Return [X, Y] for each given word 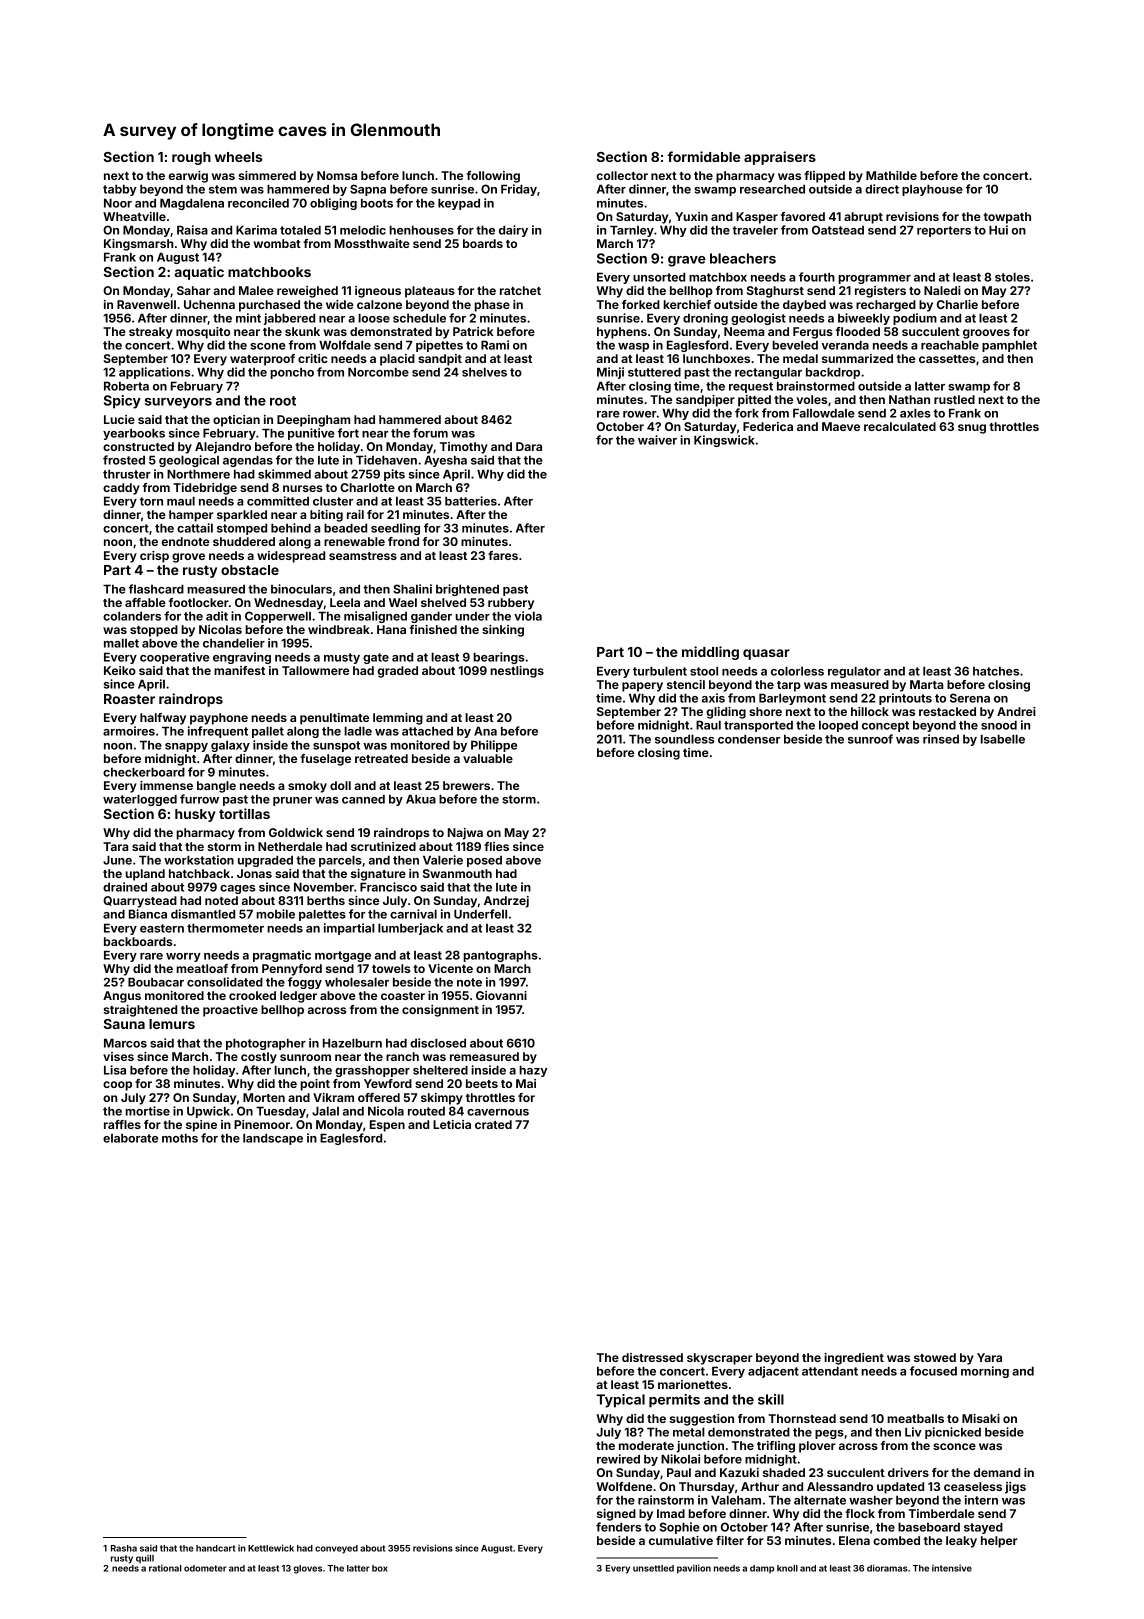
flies [496, 846]
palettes [322, 915]
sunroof [870, 739]
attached [427, 731]
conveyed [336, 1549]
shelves [484, 372]
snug [972, 429]
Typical [621, 1401]
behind [291, 528]
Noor [118, 203]
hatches [996, 671]
